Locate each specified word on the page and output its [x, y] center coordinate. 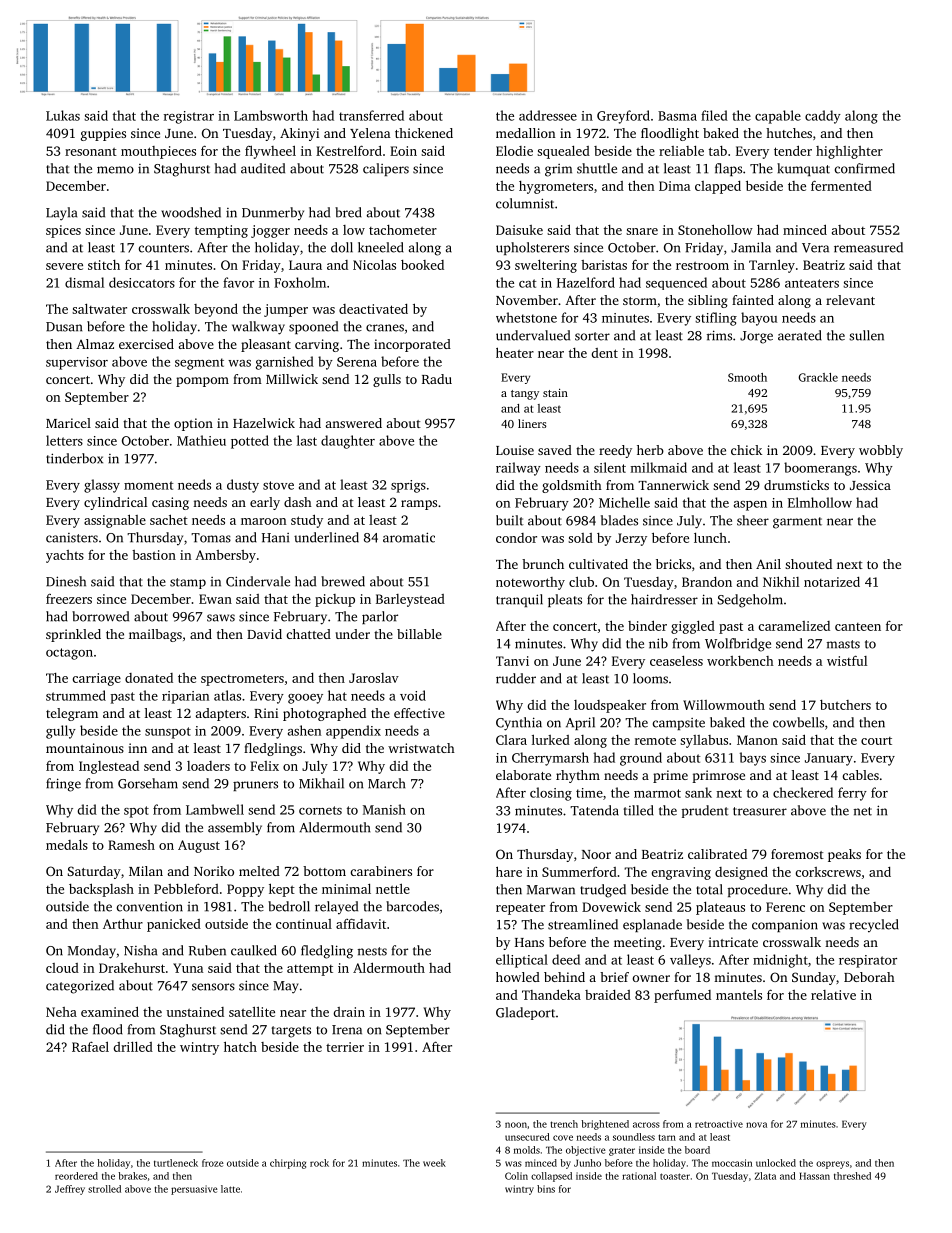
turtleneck [176, 1163]
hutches [789, 133]
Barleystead [410, 600]
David [264, 634]
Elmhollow [820, 502]
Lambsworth [271, 115]
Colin [516, 1176]
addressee [548, 115]
